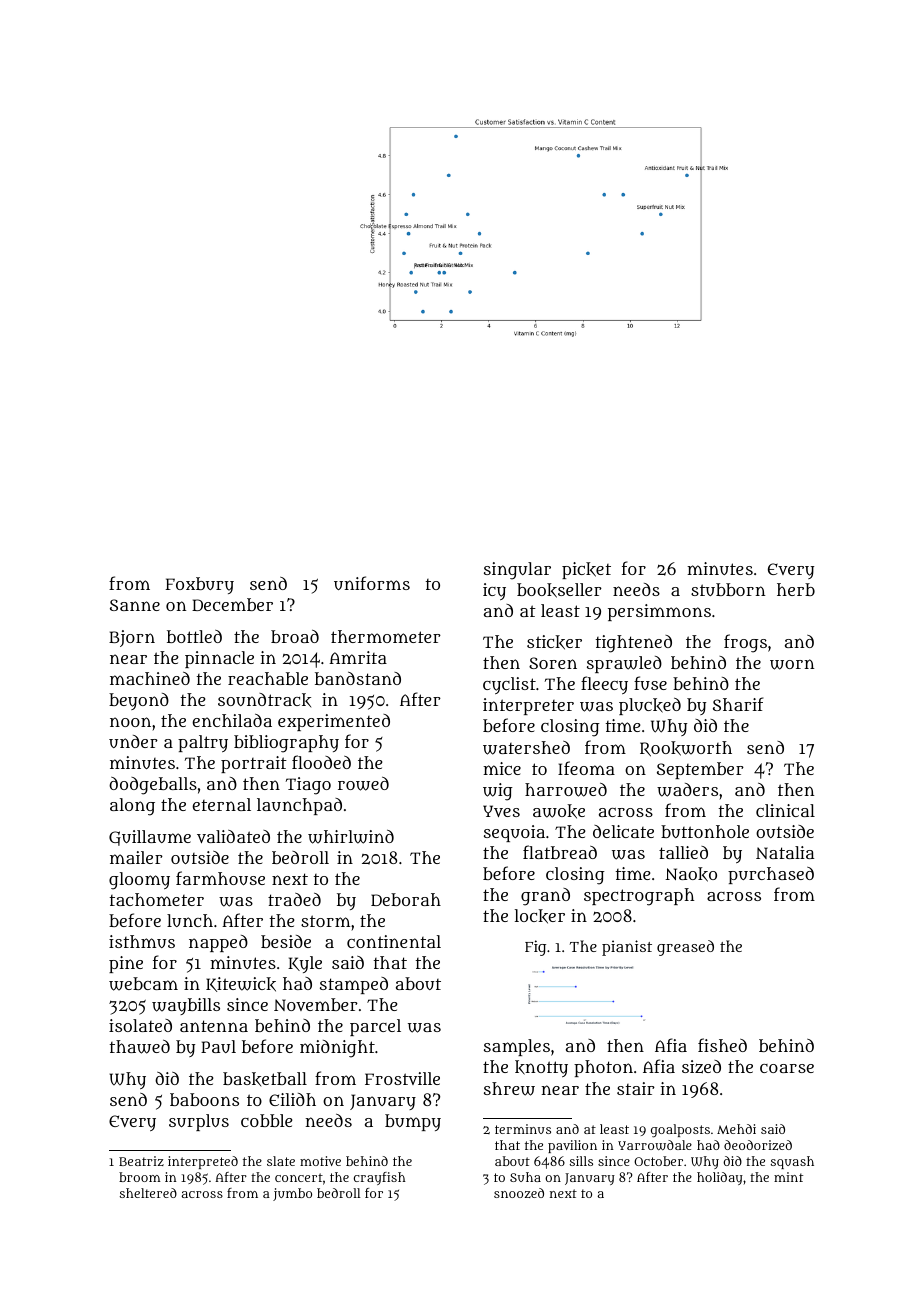 This image has width=924, height=1308. What do you see at coordinates (639, 897) in the image?
I see `spectrograph` at bounding box center [639, 897].
